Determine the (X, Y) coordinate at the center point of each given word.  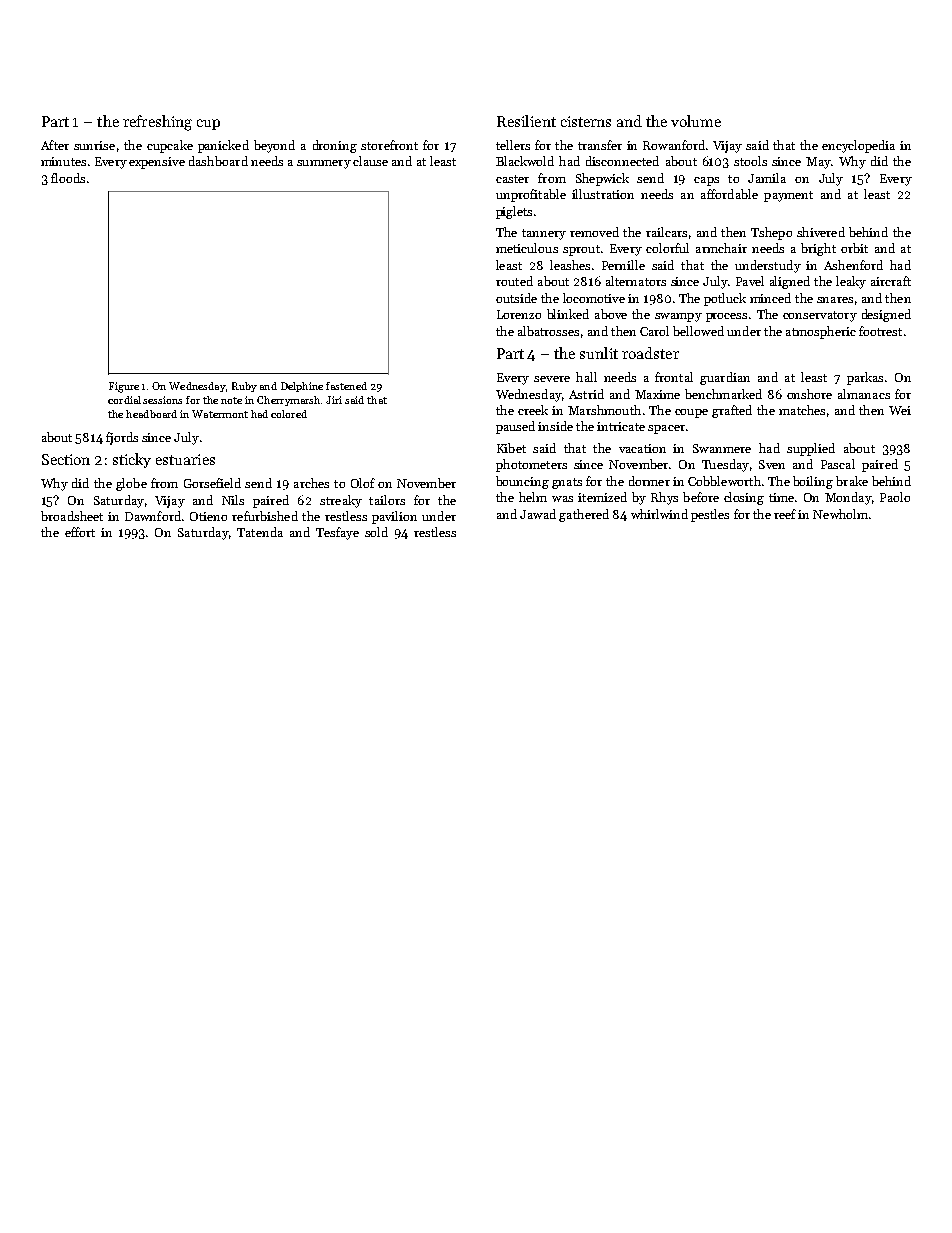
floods (68, 178)
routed (514, 281)
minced (770, 298)
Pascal (838, 464)
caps (706, 181)
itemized (602, 497)
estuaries (185, 459)
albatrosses (548, 331)
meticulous (527, 248)
